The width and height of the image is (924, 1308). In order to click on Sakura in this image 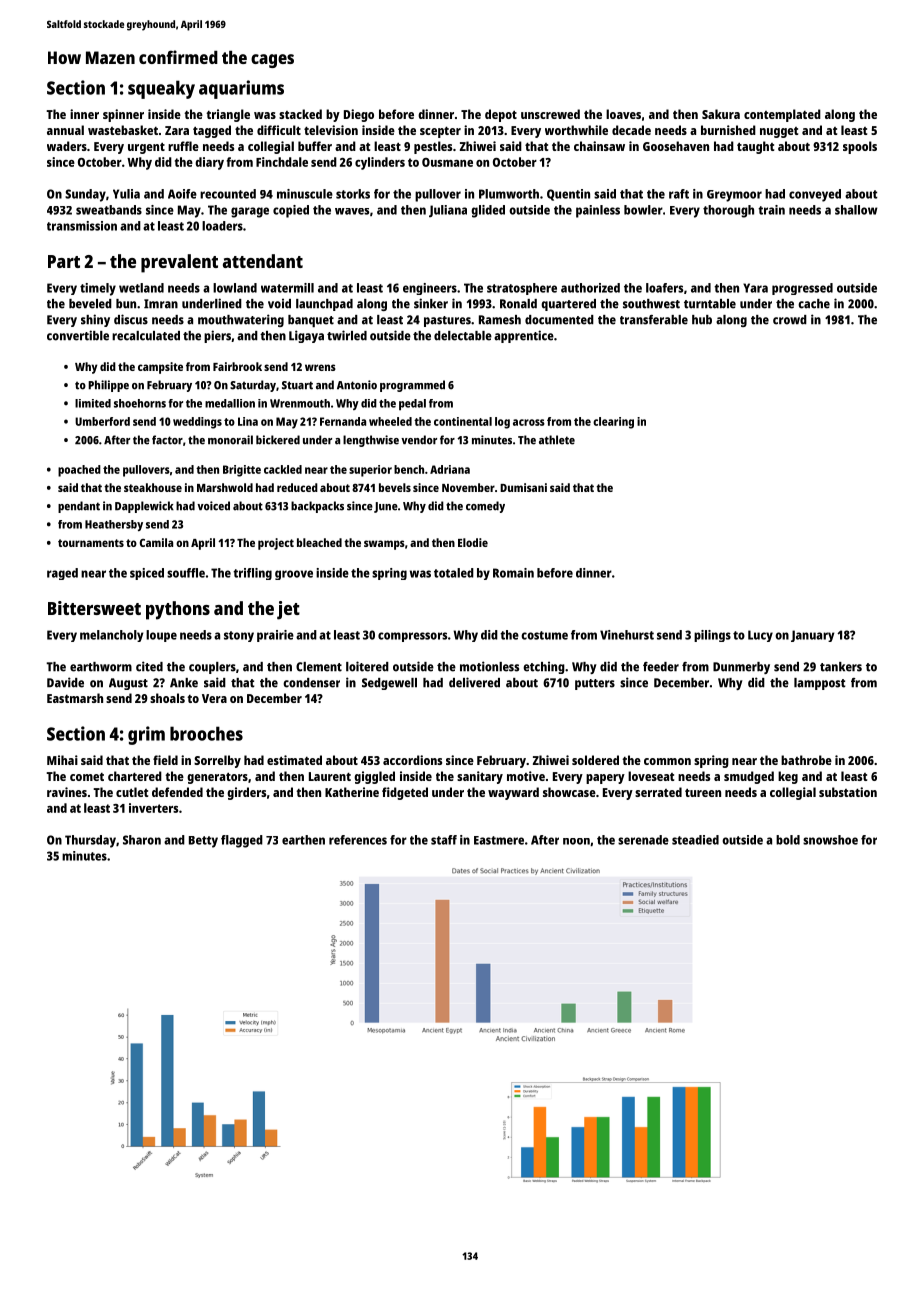, I will do `click(721, 114)`.
